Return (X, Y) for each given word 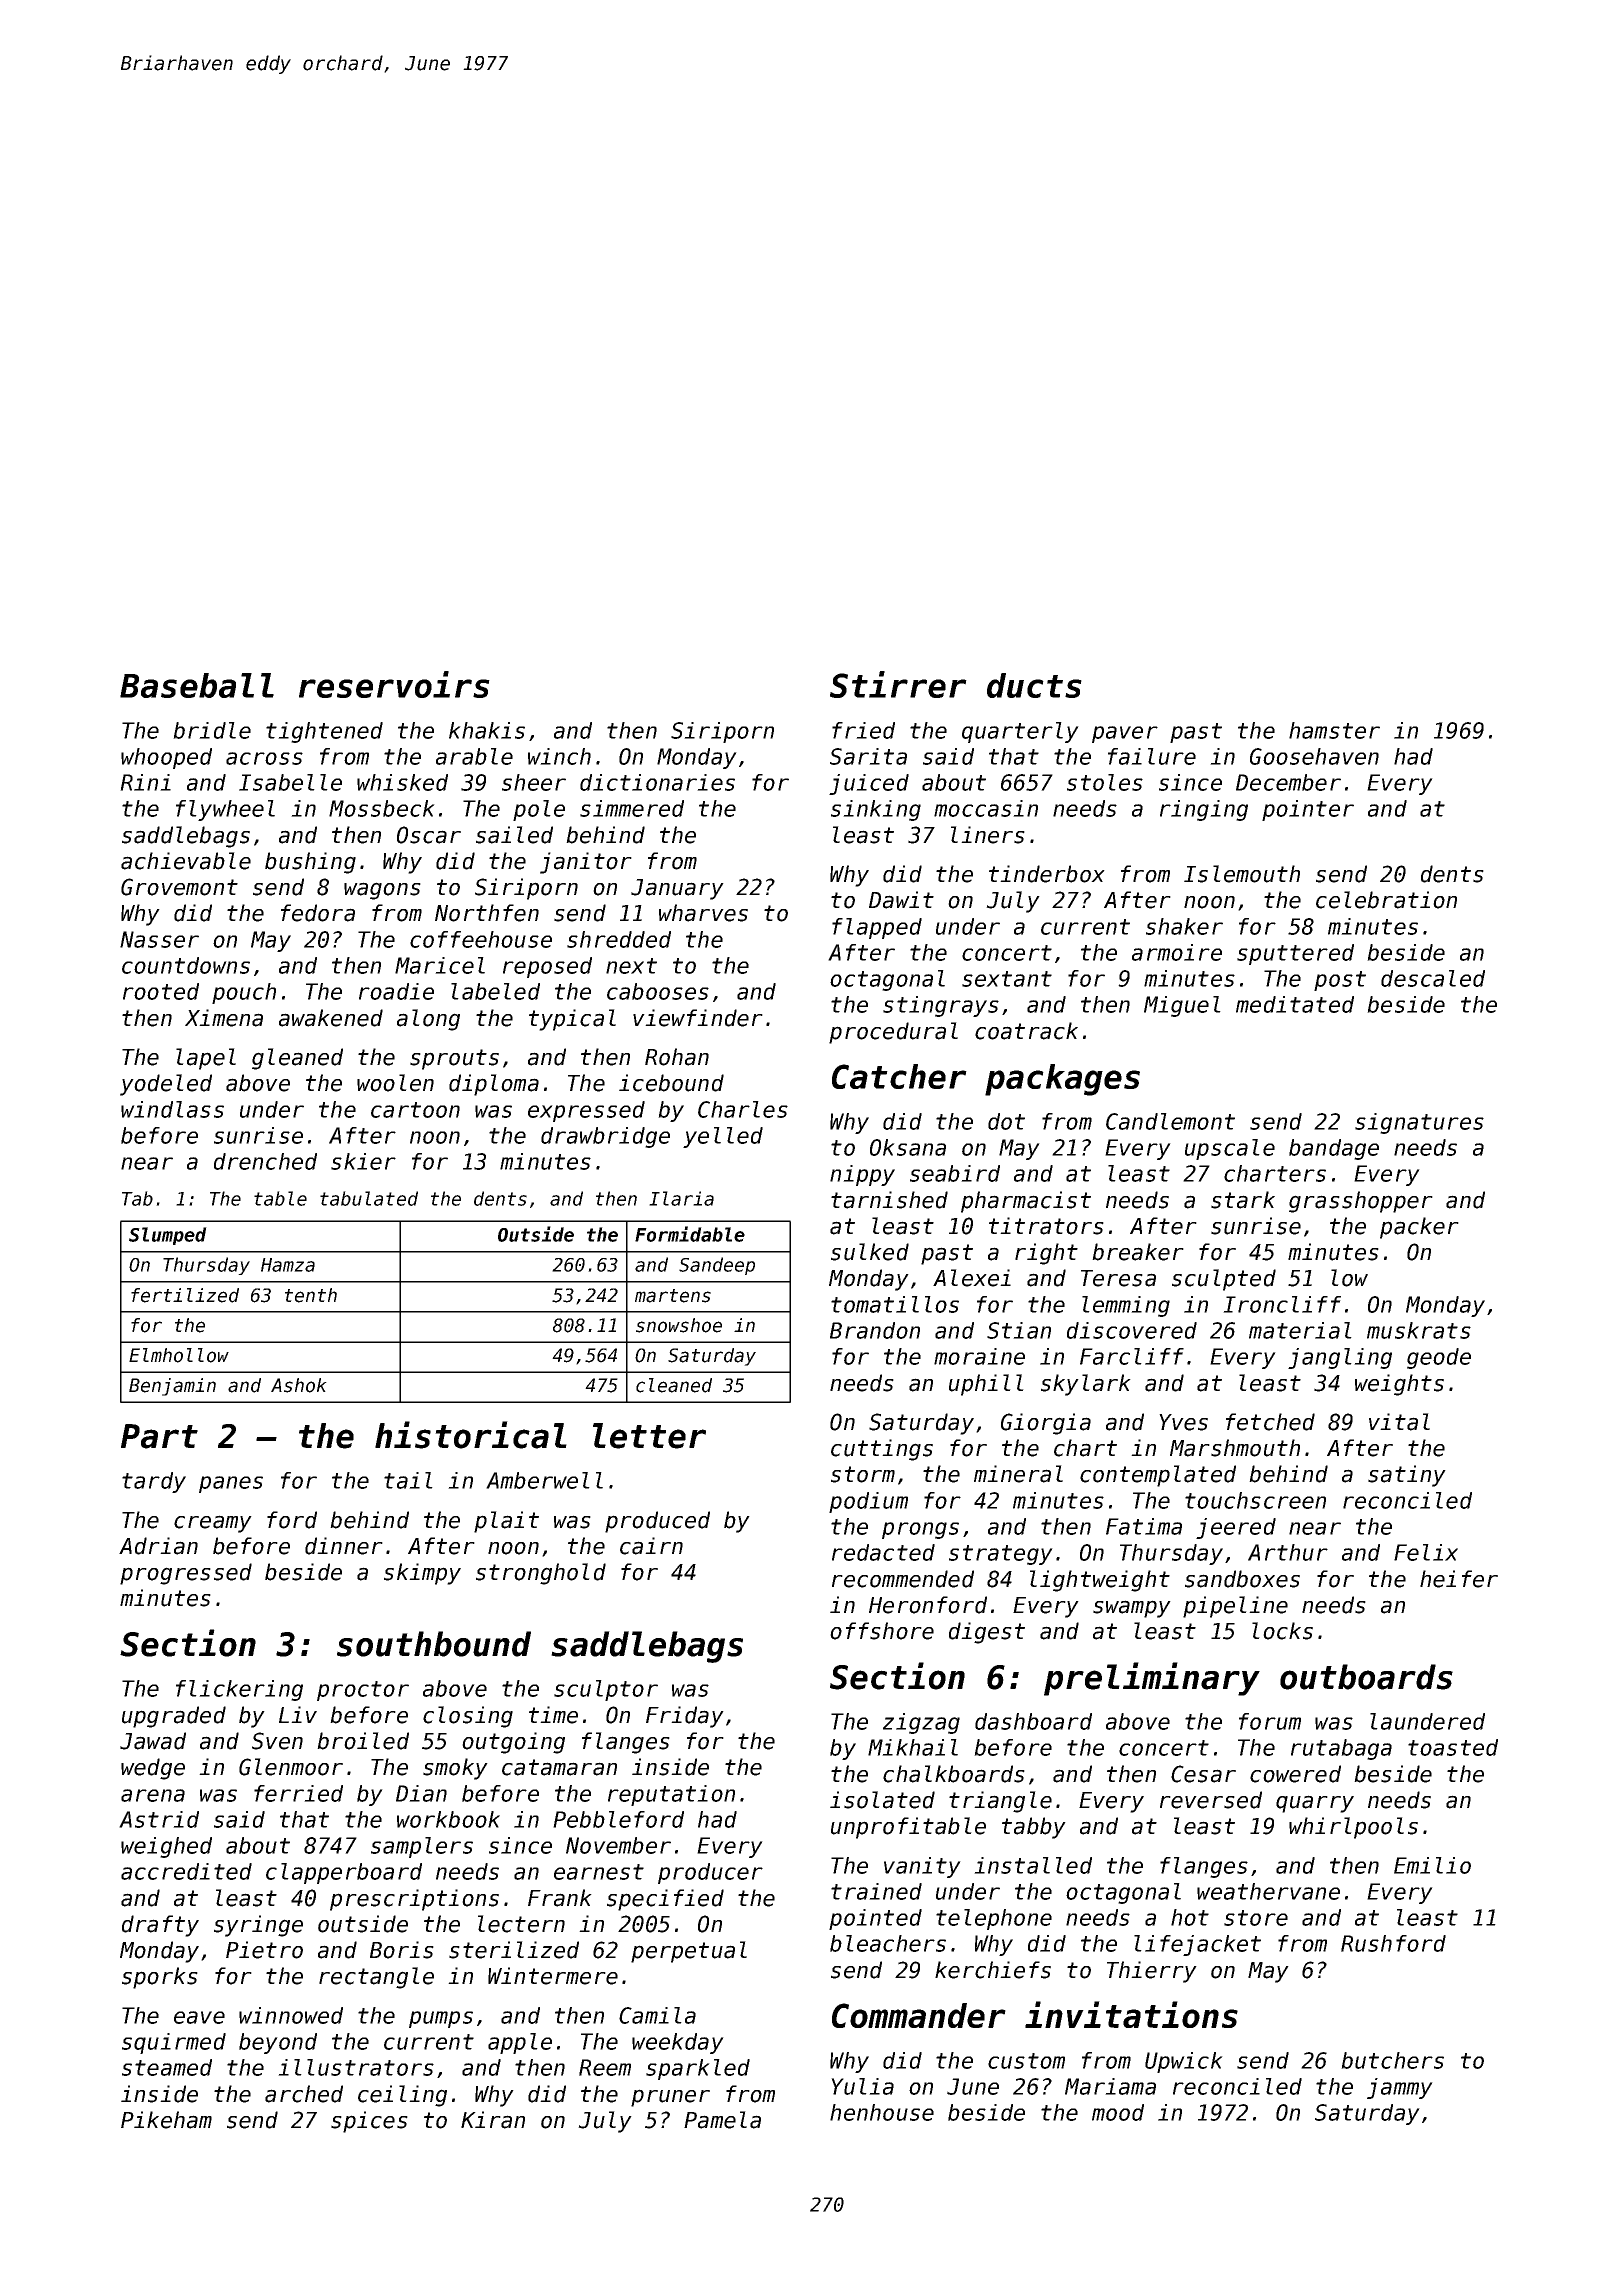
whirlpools (1353, 1828)
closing (468, 1717)
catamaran (559, 1767)
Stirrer (898, 684)
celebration (1386, 900)
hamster (1334, 730)
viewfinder (698, 1018)
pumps (441, 2019)
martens (673, 1296)
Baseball (197, 685)
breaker (1138, 1252)
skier (363, 1161)
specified (665, 1900)
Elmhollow (179, 1355)
